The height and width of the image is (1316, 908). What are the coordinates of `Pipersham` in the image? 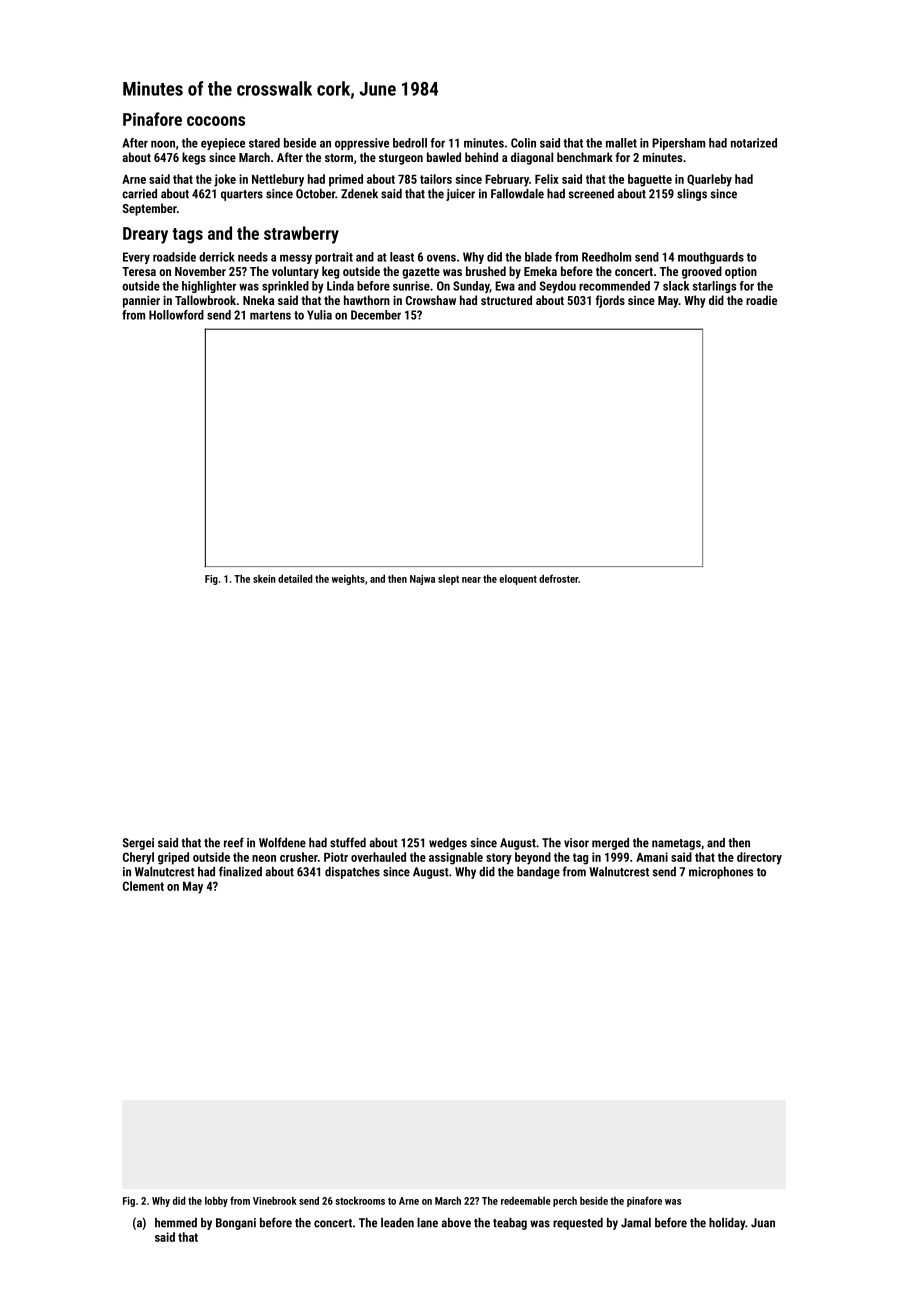 It's located at (678, 144).
